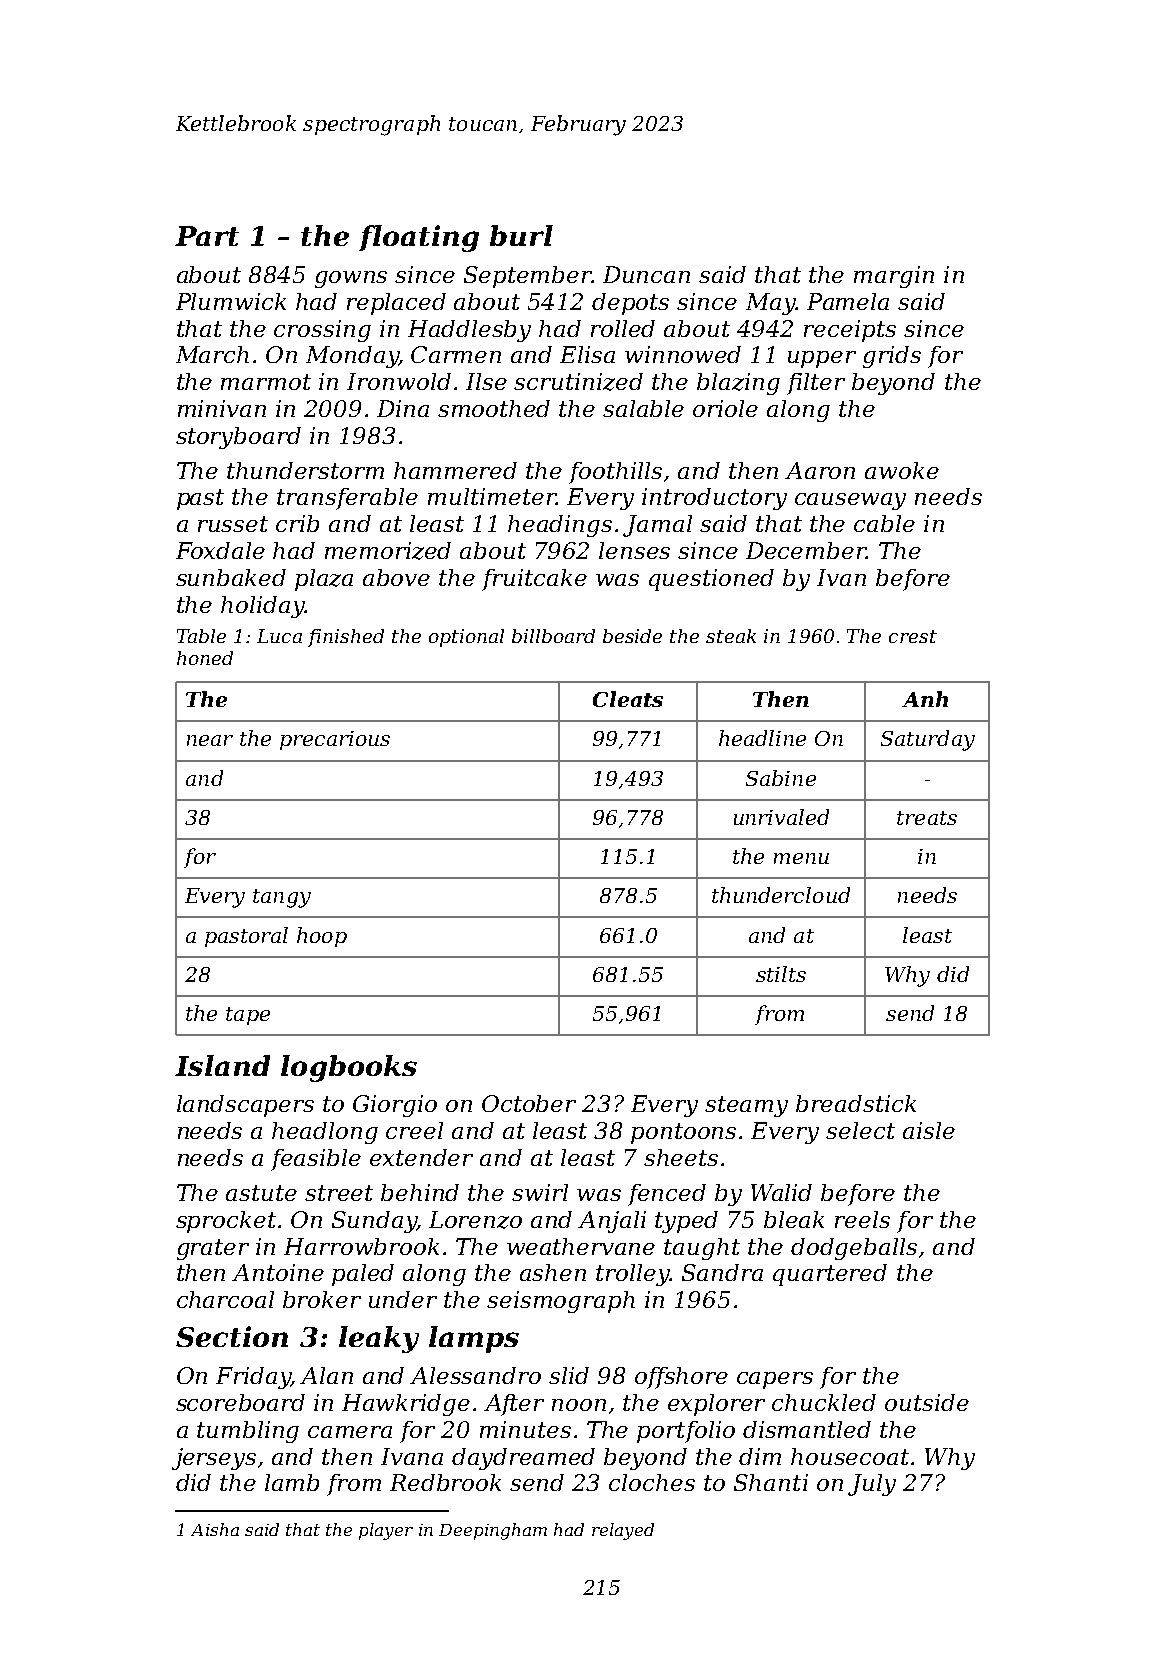 This document has height=1654, width=1165. What do you see at coordinates (927, 1402) in the document?
I see `outside` at bounding box center [927, 1402].
